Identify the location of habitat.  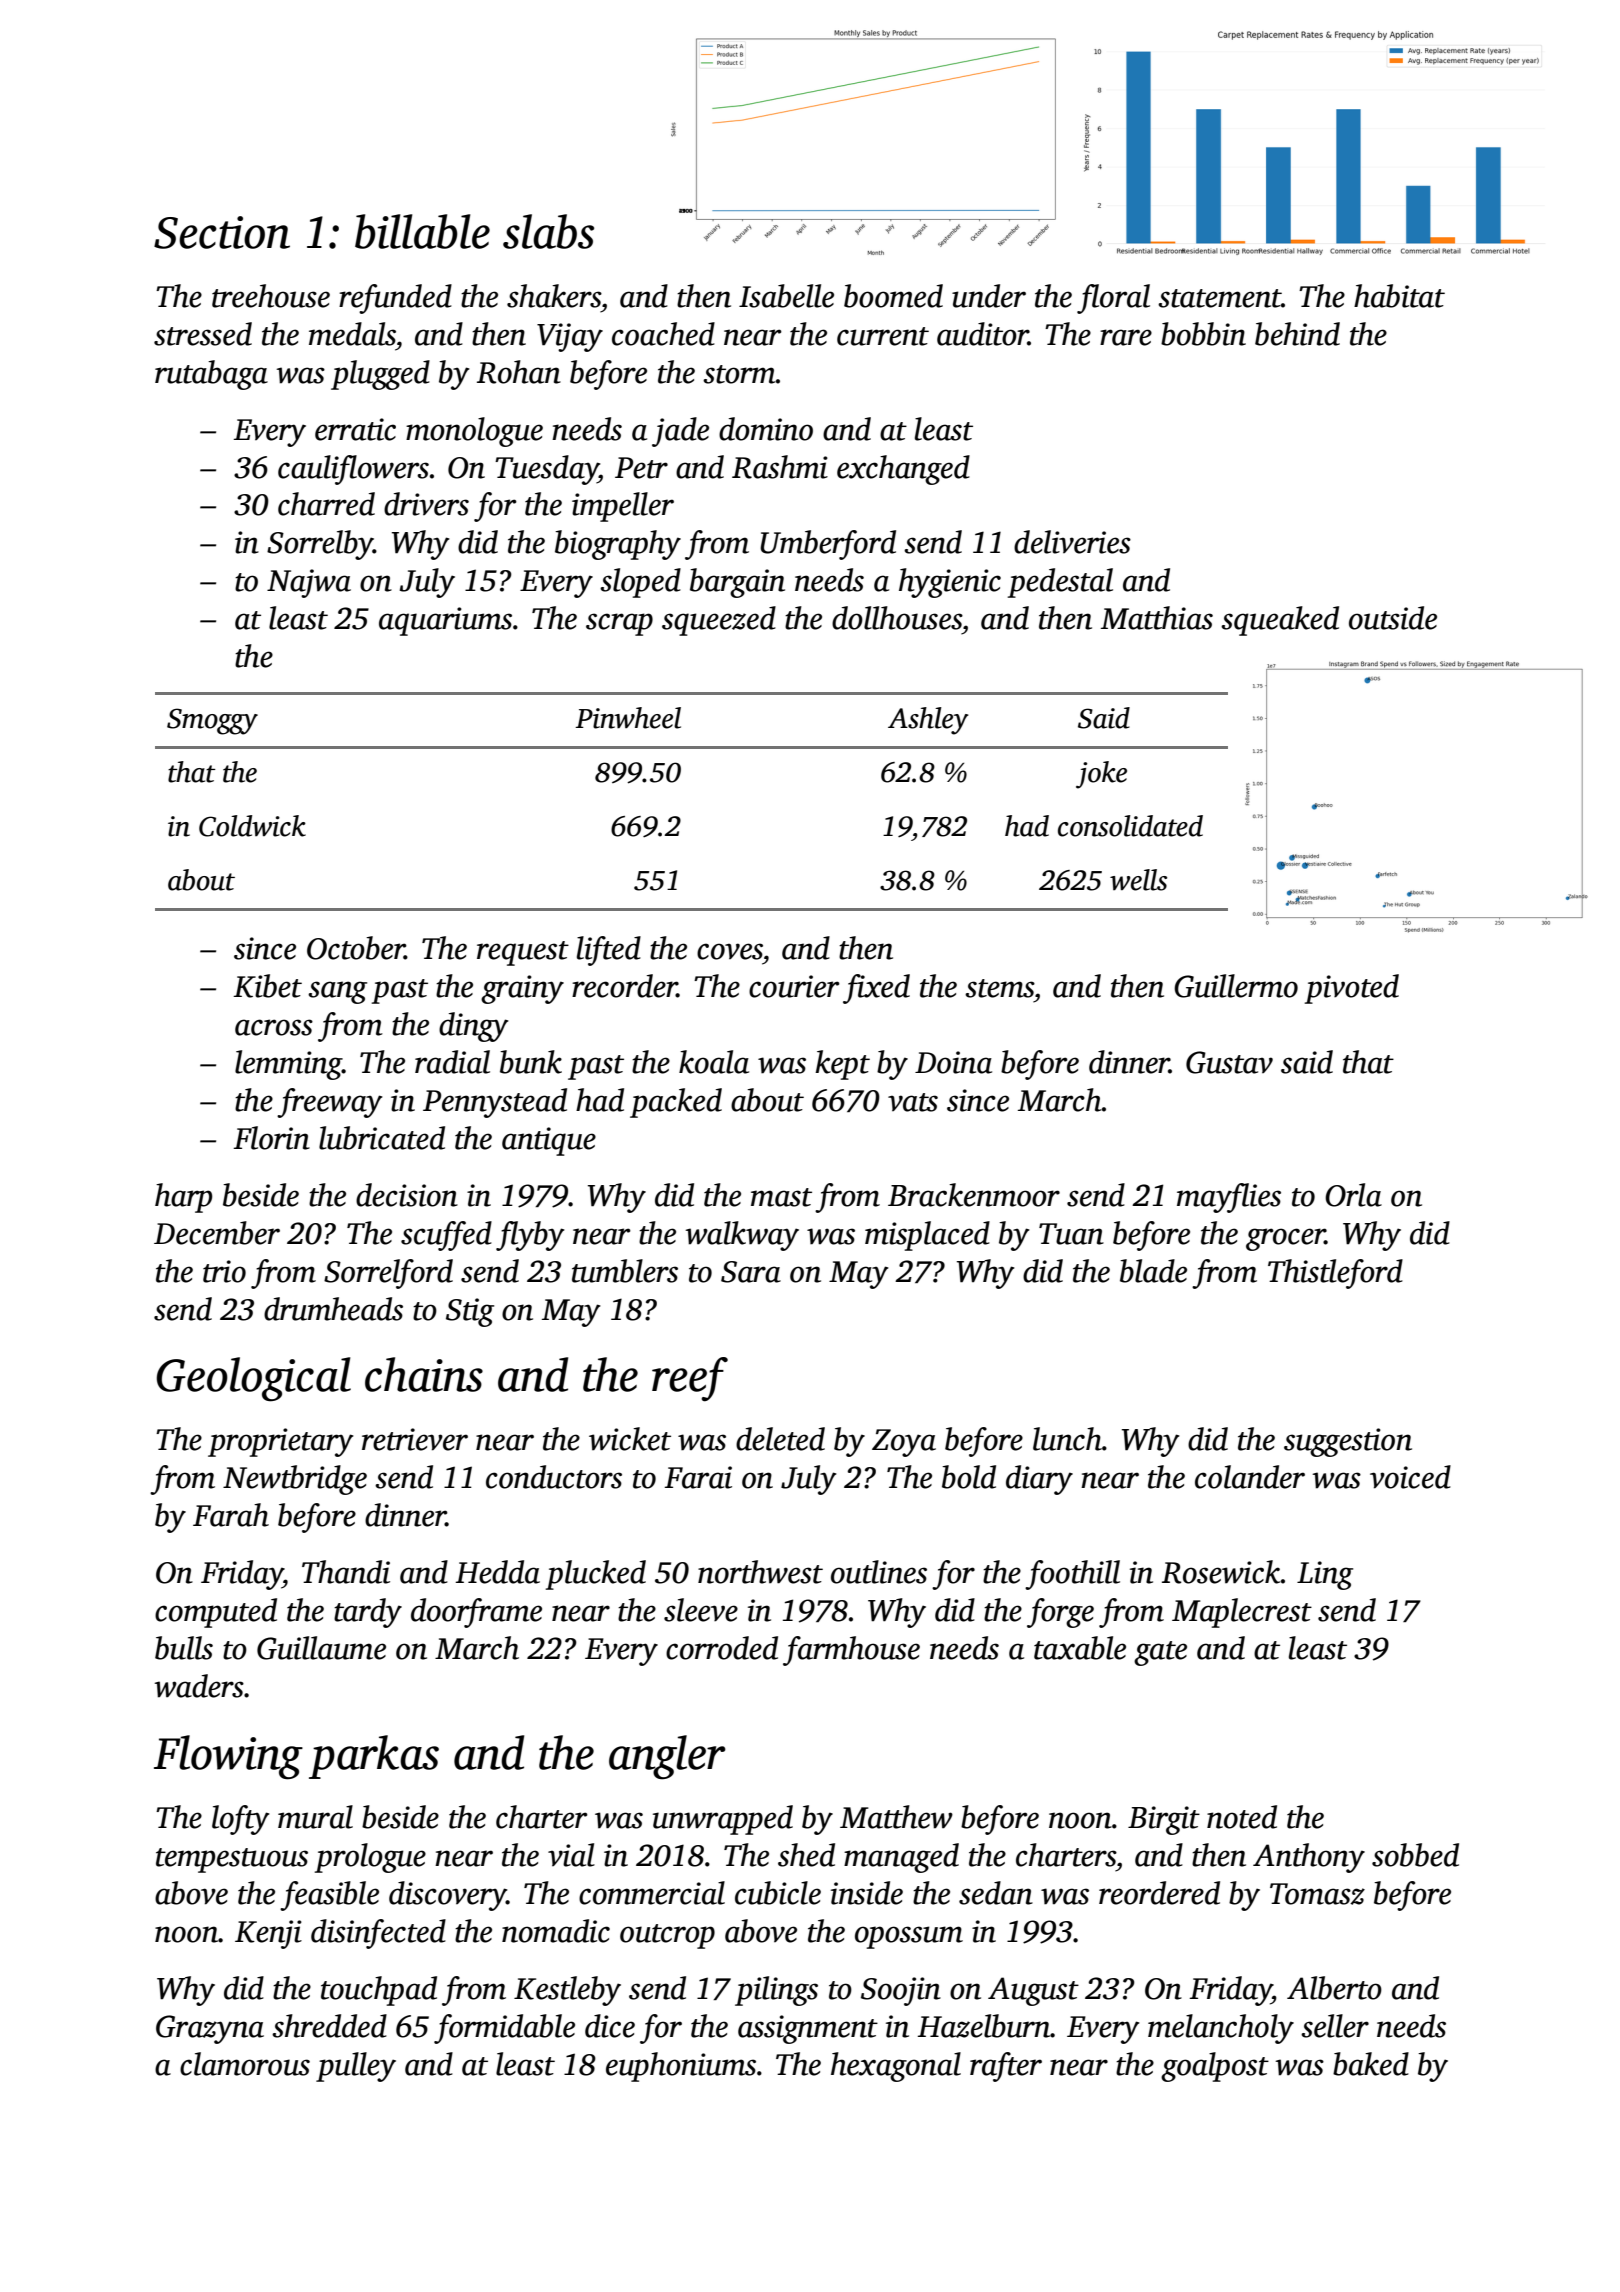
(1399, 296).
